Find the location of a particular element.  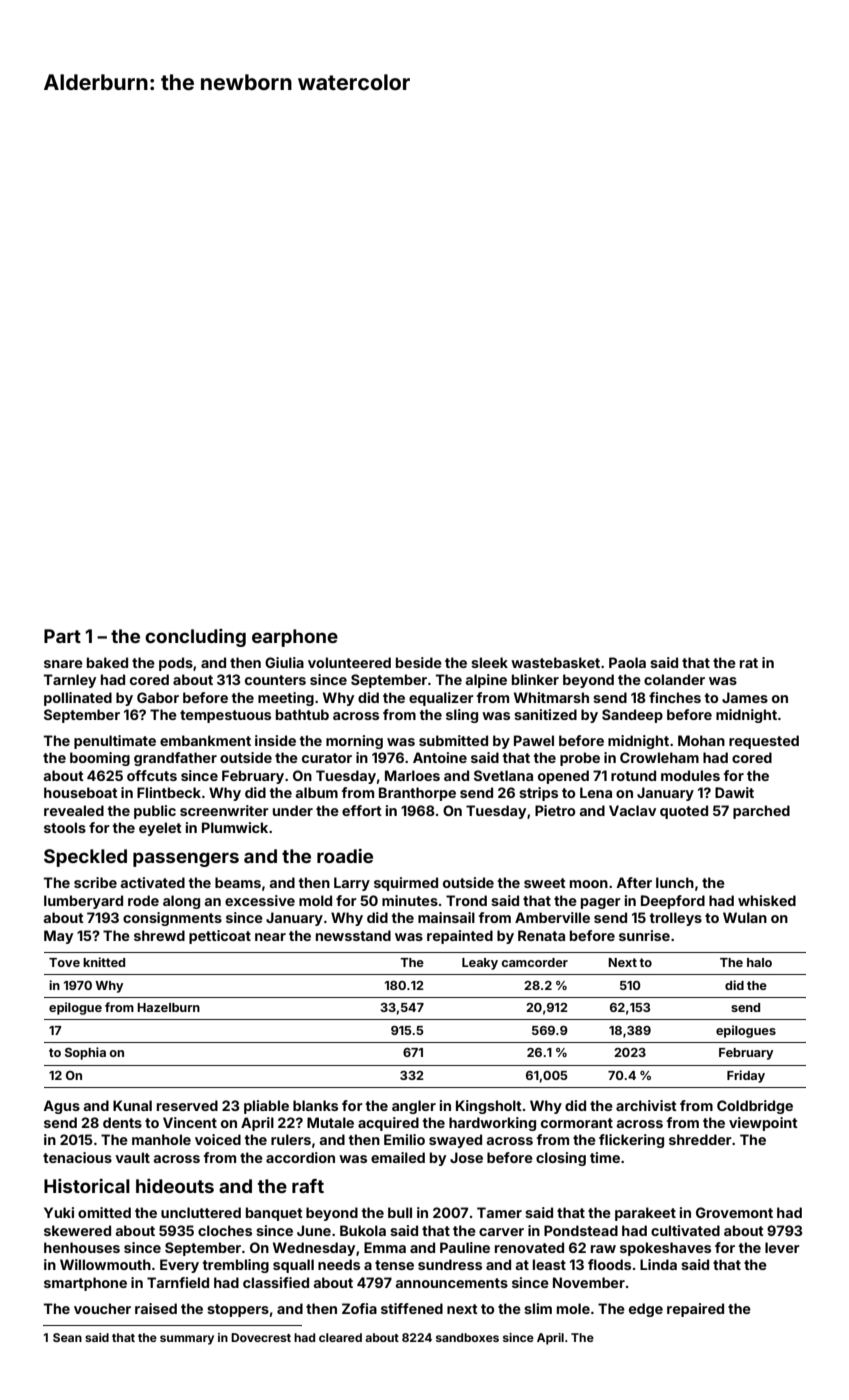

Agus is located at coordinates (61, 1107).
